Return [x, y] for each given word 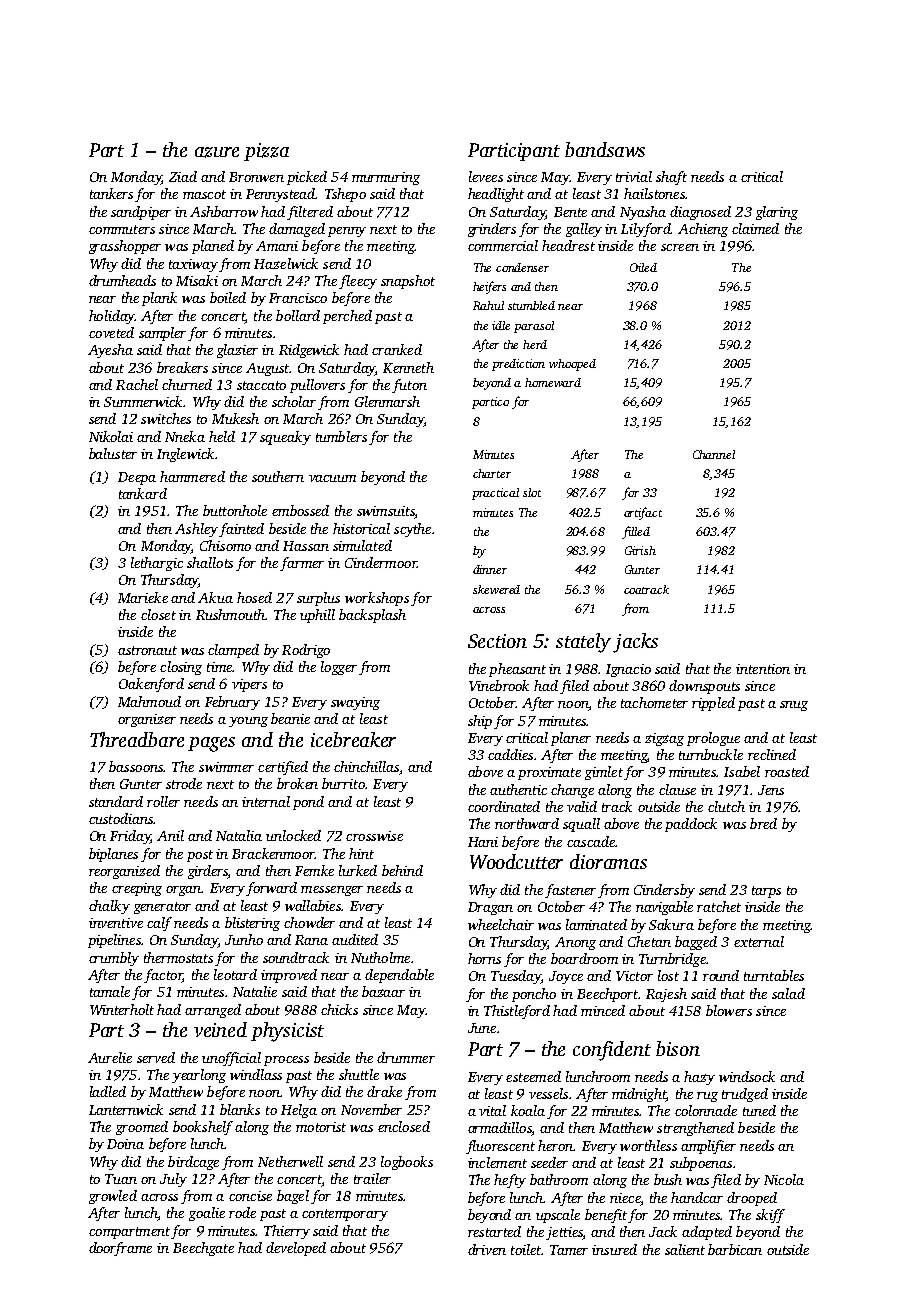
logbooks [407, 1163]
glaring [777, 213]
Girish [640, 550]
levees [486, 176]
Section [497, 641]
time [219, 667]
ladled [108, 1091]
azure [217, 152]
